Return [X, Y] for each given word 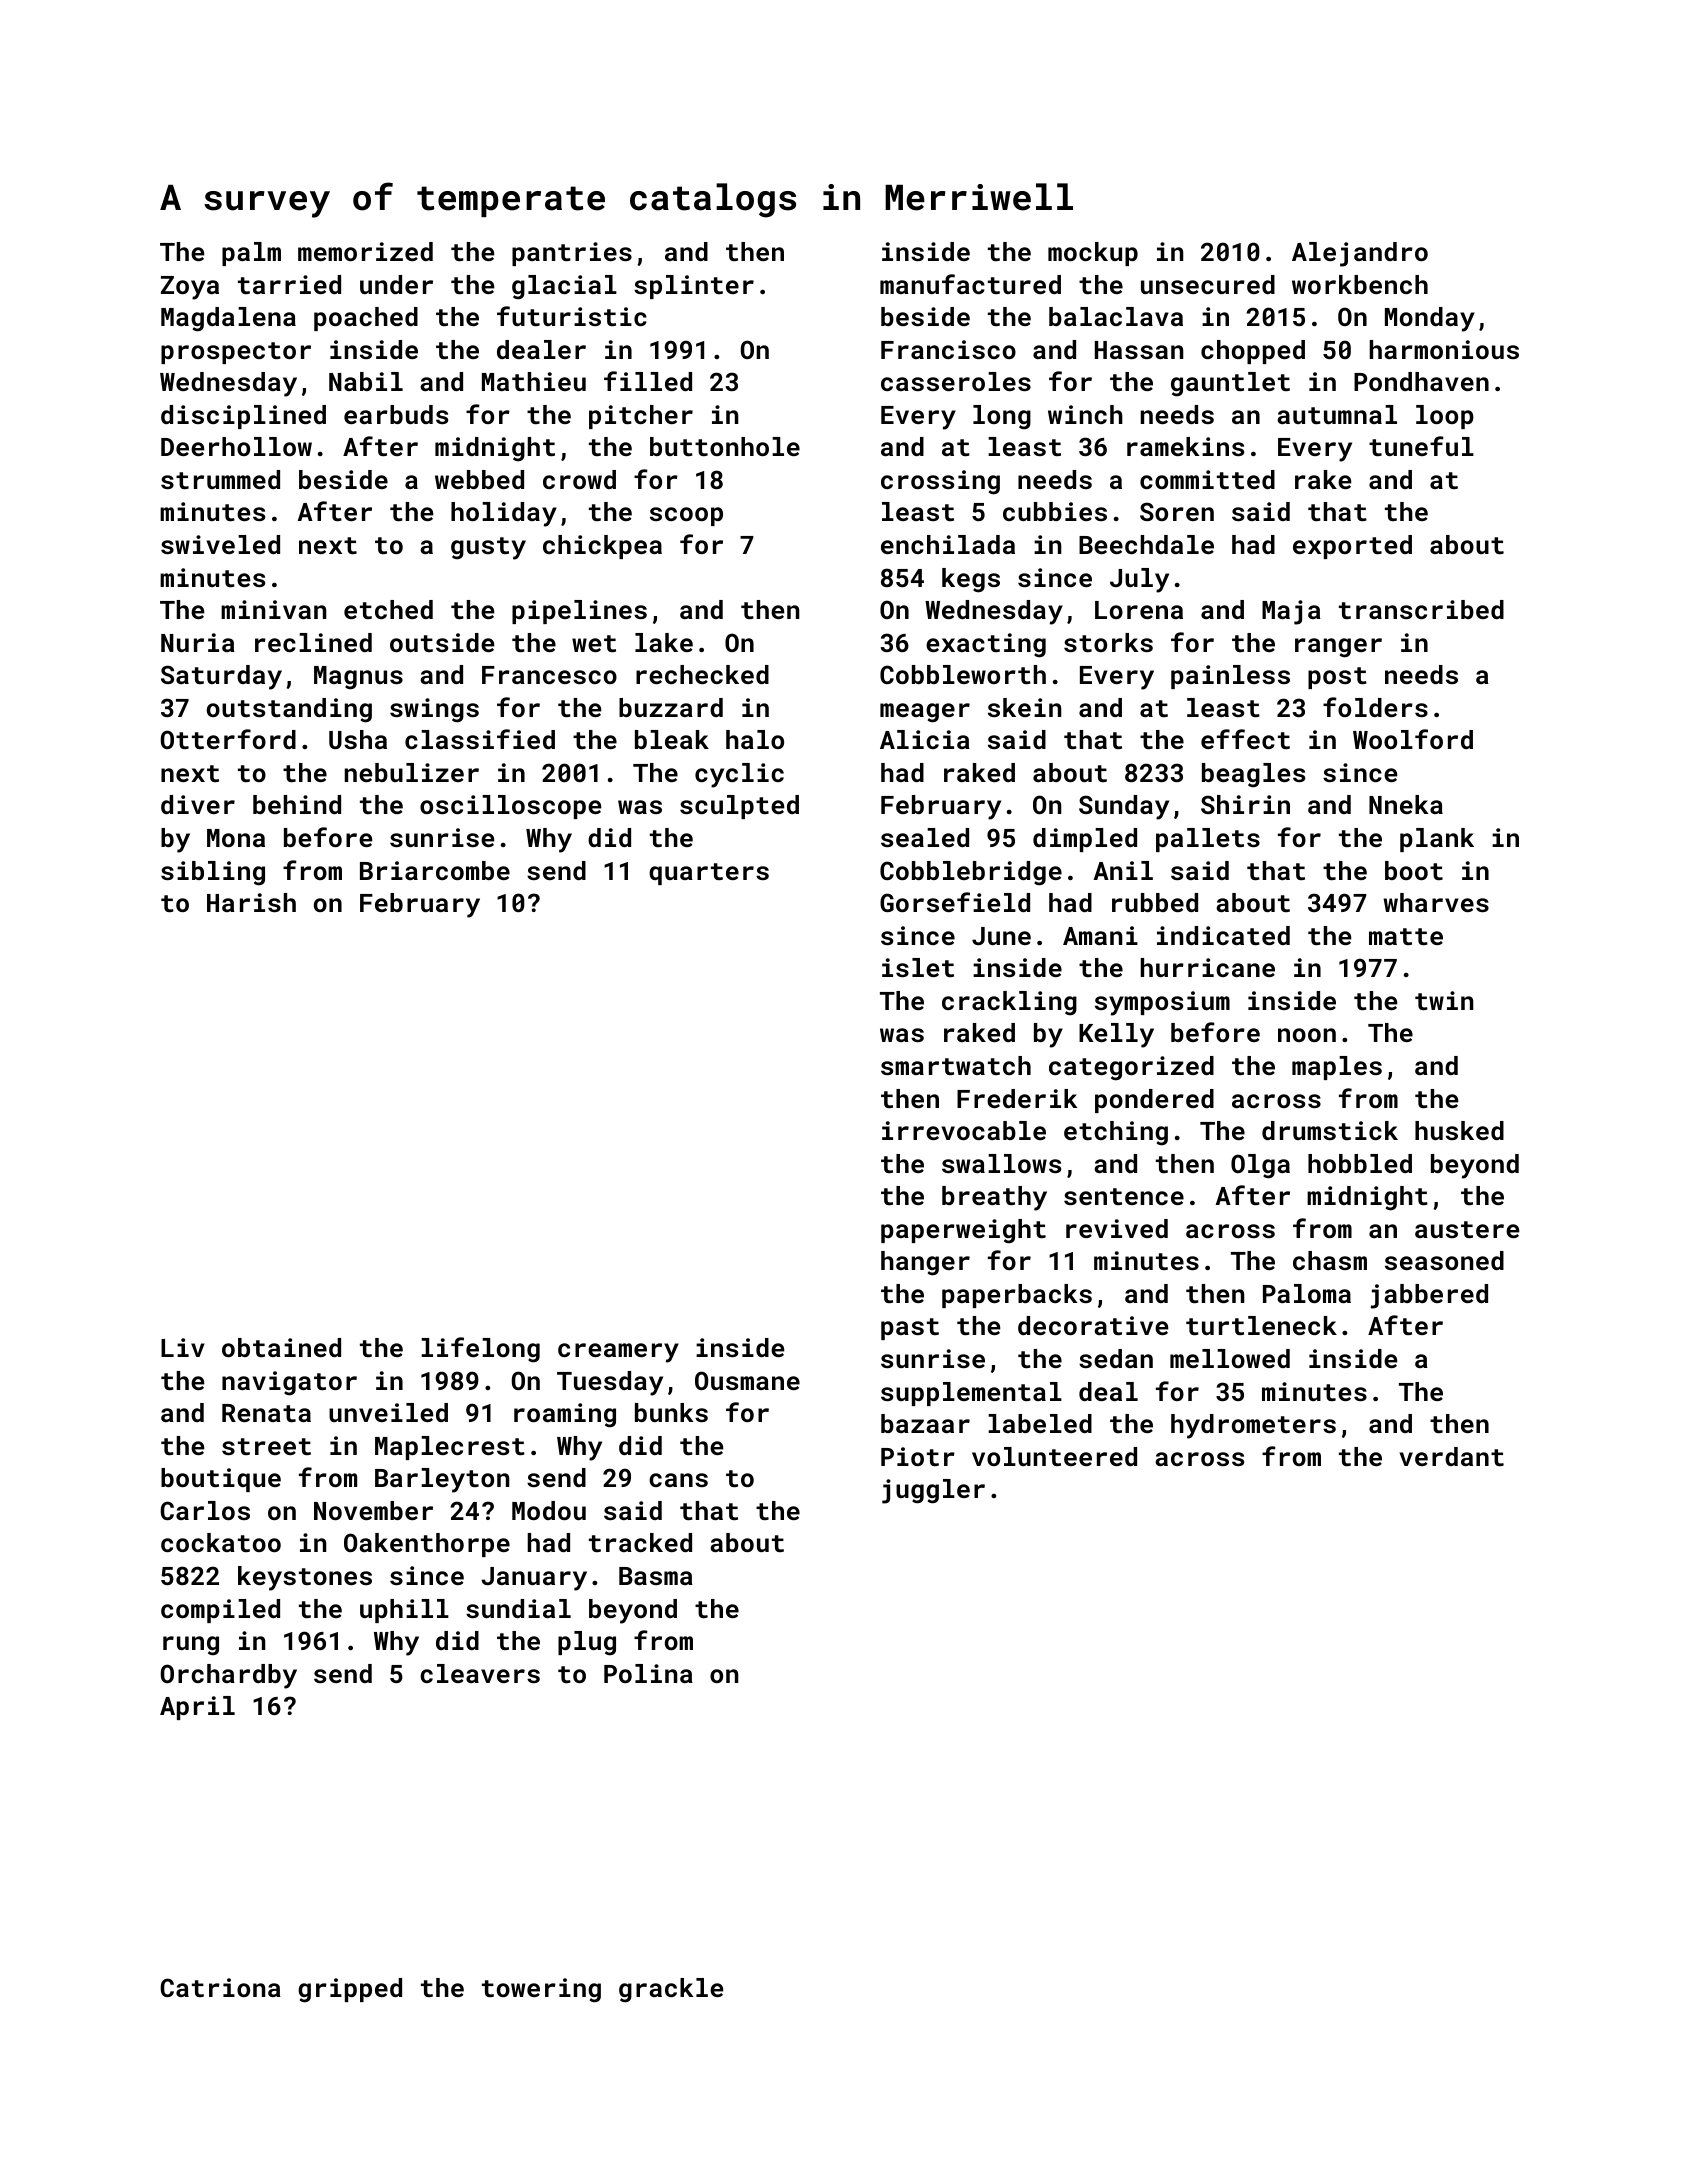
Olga [1260, 1166]
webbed [479, 479]
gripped [350, 1990]
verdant [1451, 1456]
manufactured [970, 284]
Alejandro [1360, 254]
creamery [618, 1353]
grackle [671, 1990]
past [910, 1329]
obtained [281, 1347]
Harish [251, 902]
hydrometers [1253, 1426]
